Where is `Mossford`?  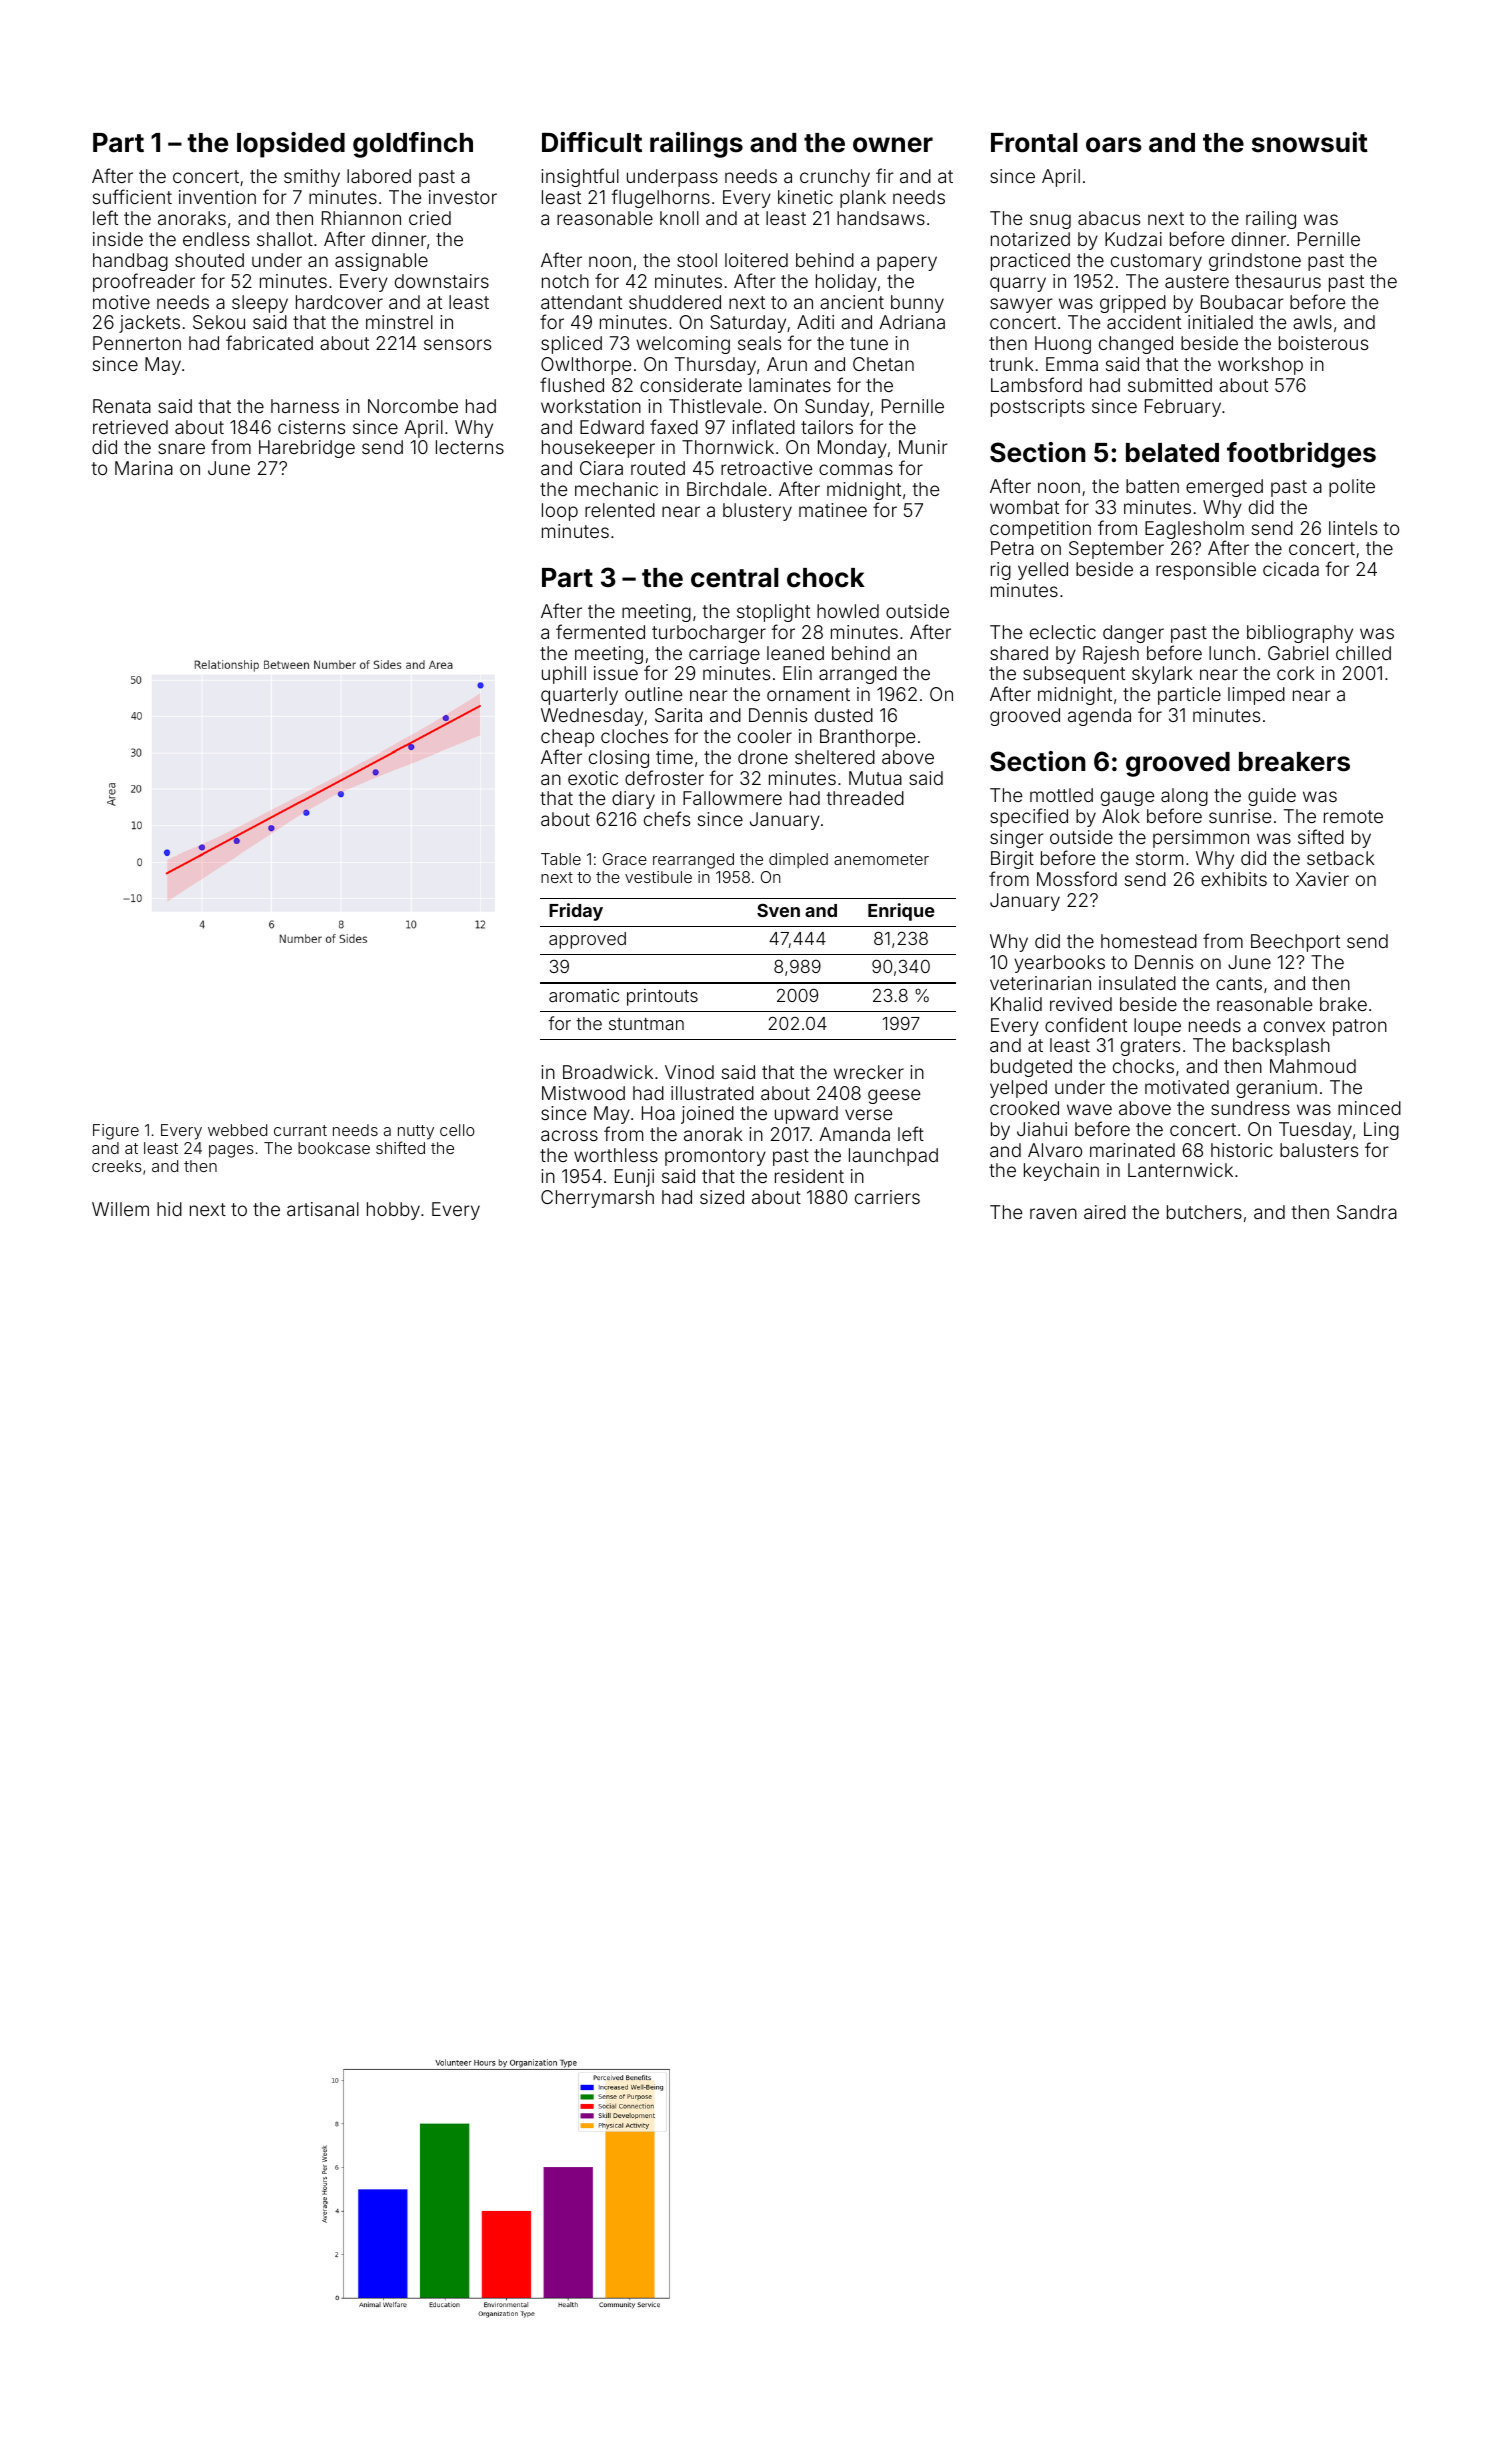 Mossford is located at coordinates (1077, 878).
